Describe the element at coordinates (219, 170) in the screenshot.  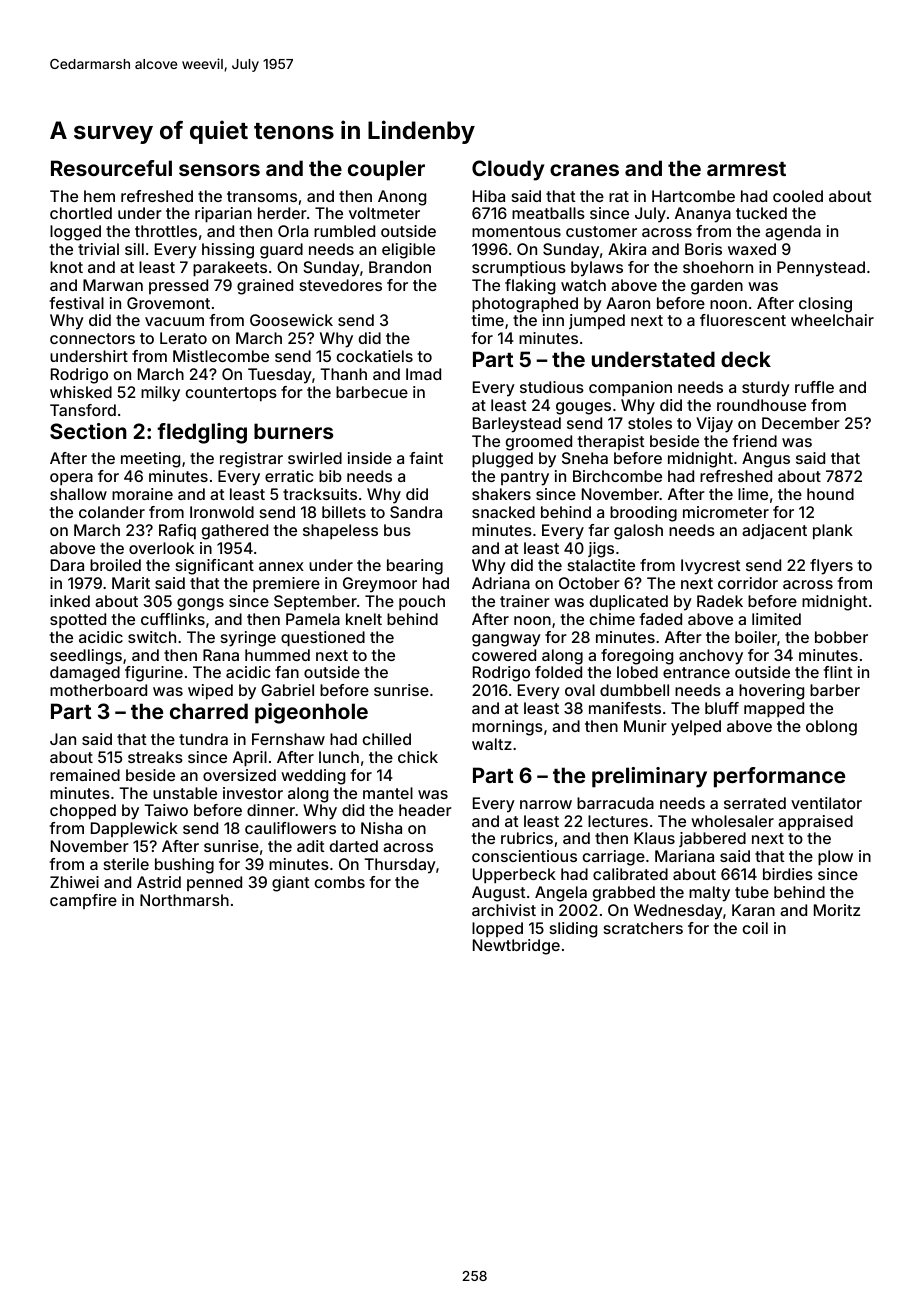
I see `sensors` at that location.
